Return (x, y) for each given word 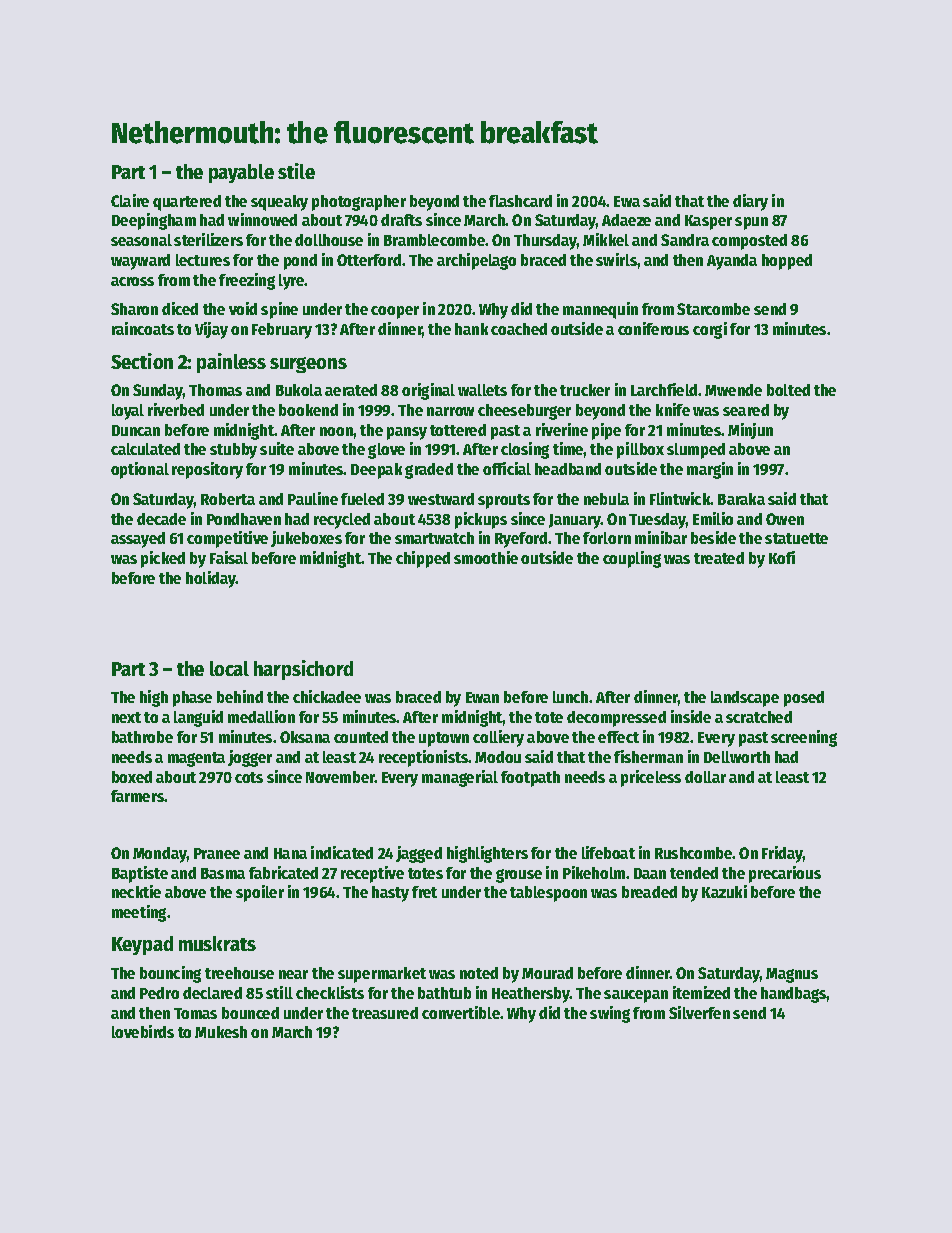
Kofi (782, 557)
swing (610, 1014)
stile (296, 171)
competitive (227, 539)
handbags (794, 995)
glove (386, 451)
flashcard (520, 201)
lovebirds (143, 1031)
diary (750, 202)
